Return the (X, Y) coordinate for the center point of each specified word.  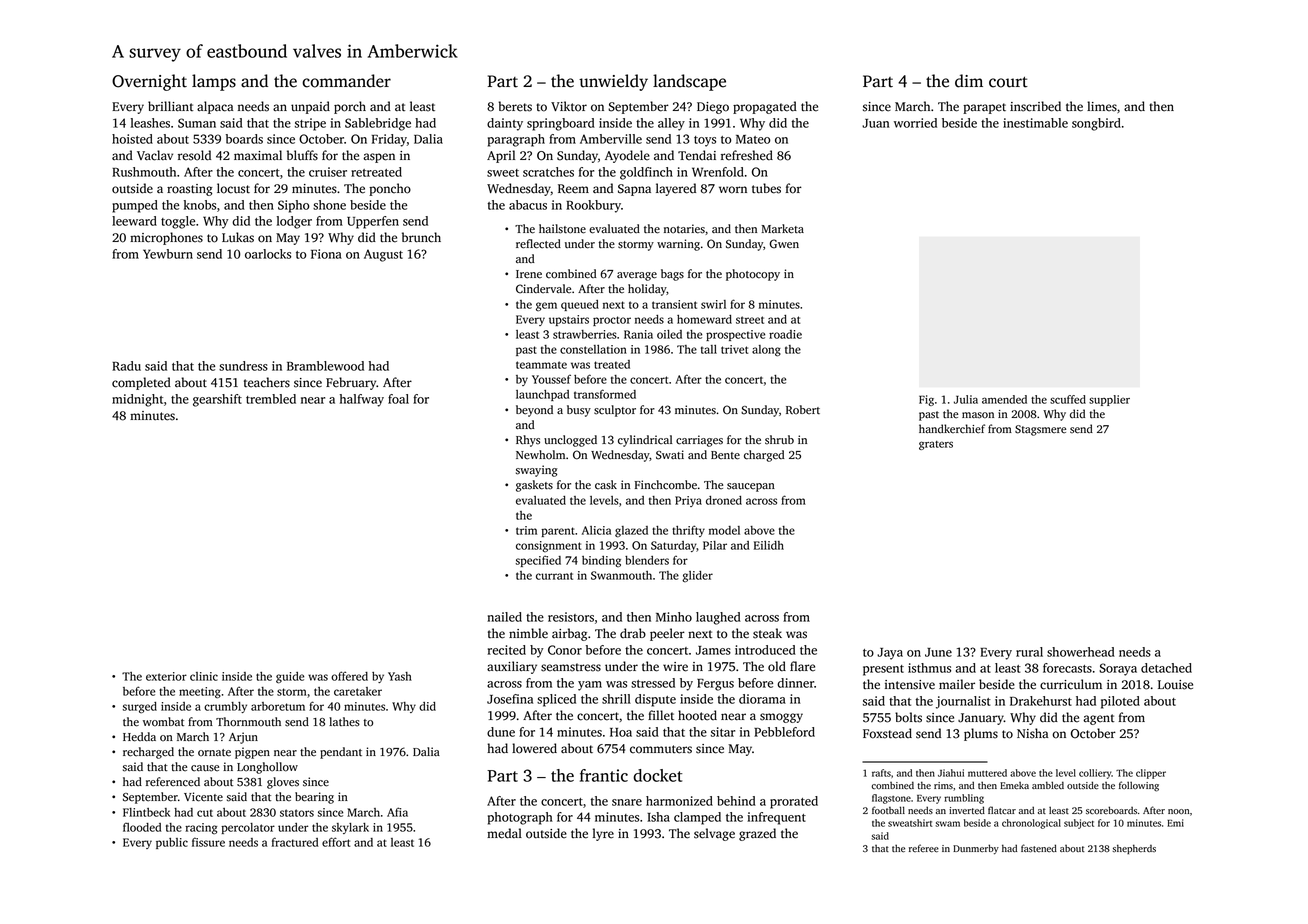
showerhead (1081, 652)
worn (733, 190)
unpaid (310, 107)
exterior (166, 676)
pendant (341, 753)
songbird (1096, 124)
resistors (571, 617)
